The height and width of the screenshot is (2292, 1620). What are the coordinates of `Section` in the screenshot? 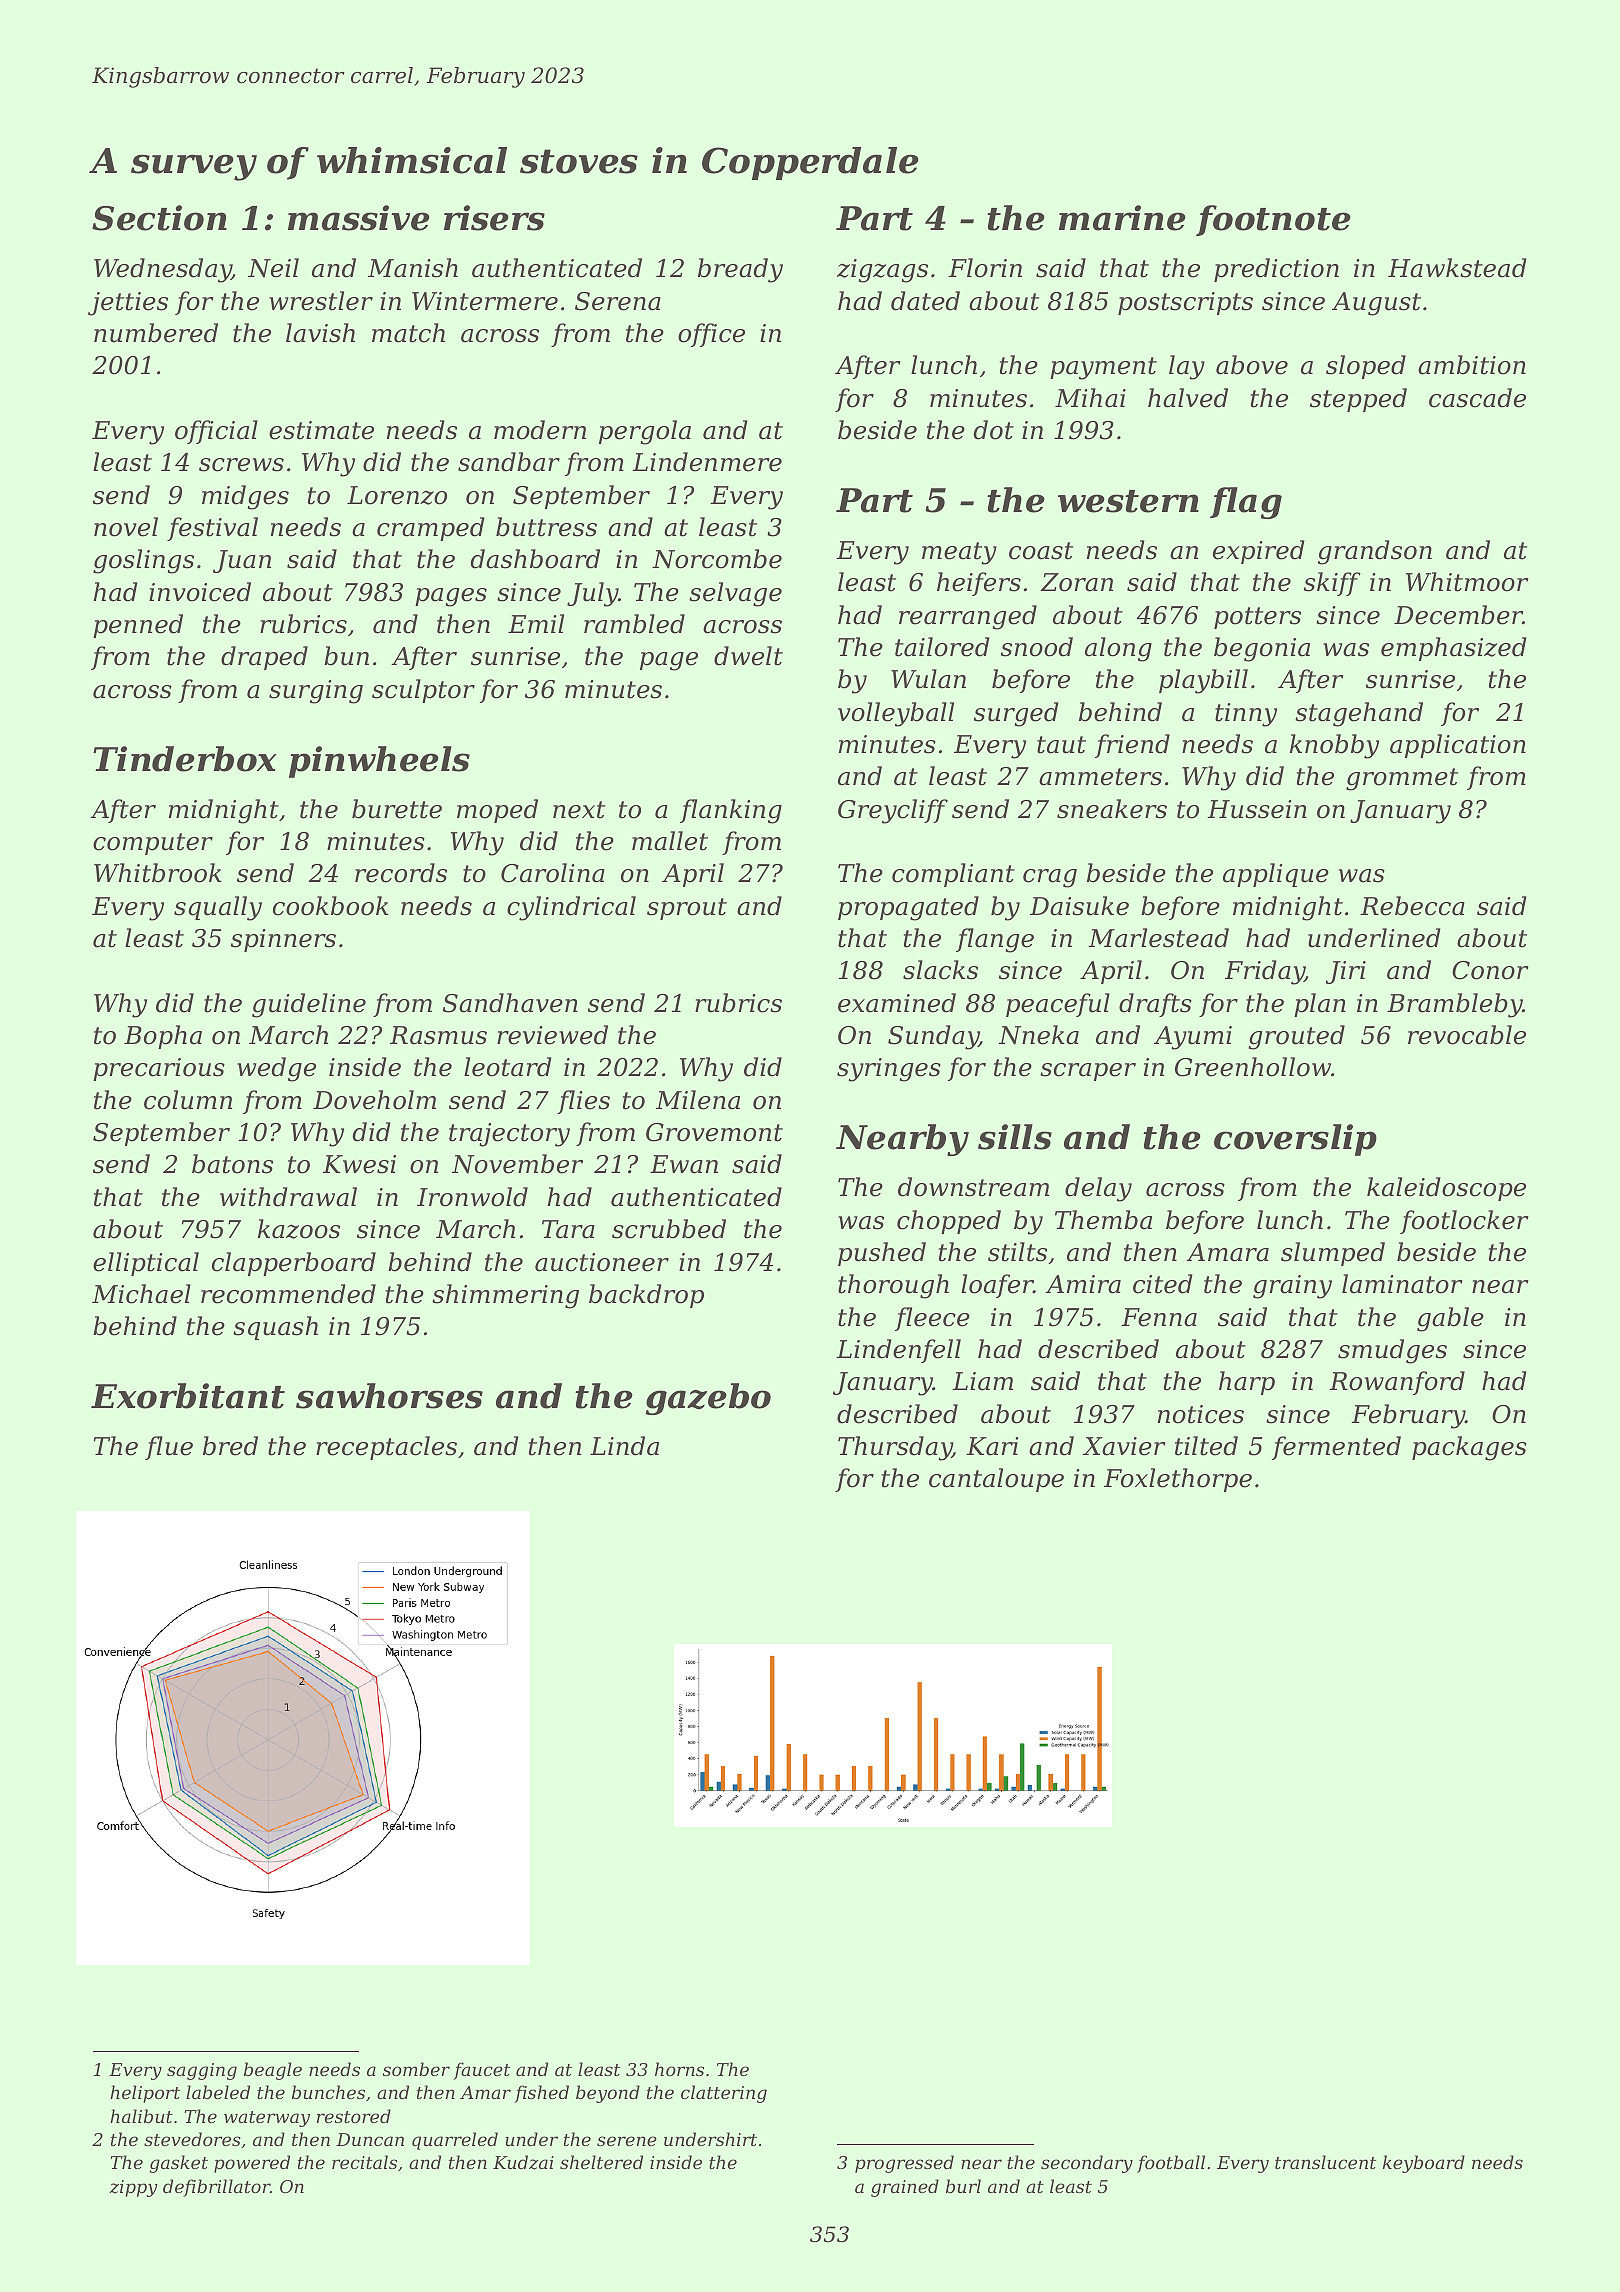 It's located at (159, 218).
